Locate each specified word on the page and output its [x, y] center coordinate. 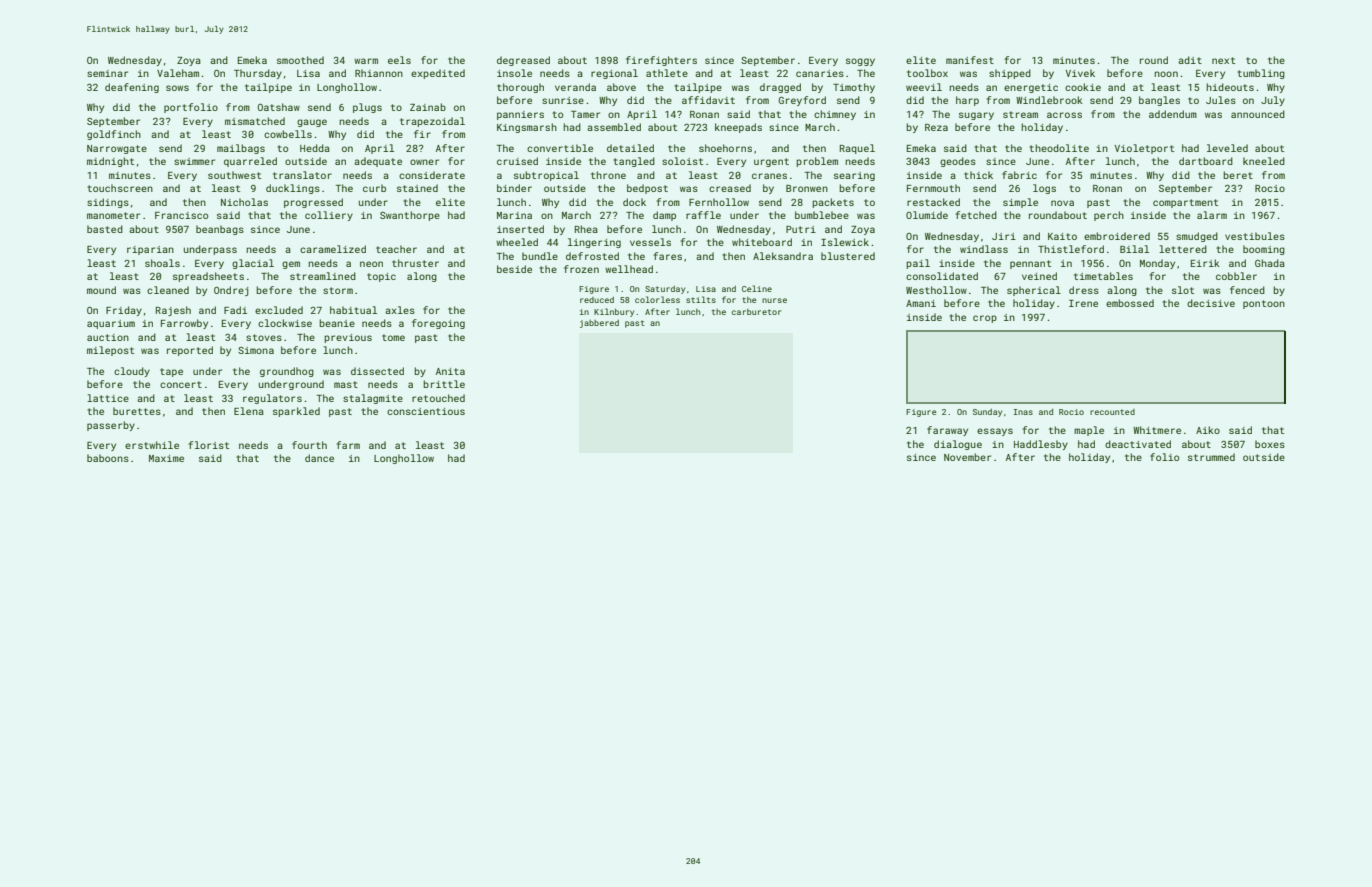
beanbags [220, 230]
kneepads [738, 128]
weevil [924, 87]
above [621, 87]
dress [1084, 290]
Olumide [927, 215]
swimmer [194, 161]
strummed [1211, 457]
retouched [438, 398]
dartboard [1206, 161]
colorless [657, 299]
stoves [264, 337]
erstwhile [152, 445]
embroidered [1117, 236]
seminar [107, 73]
